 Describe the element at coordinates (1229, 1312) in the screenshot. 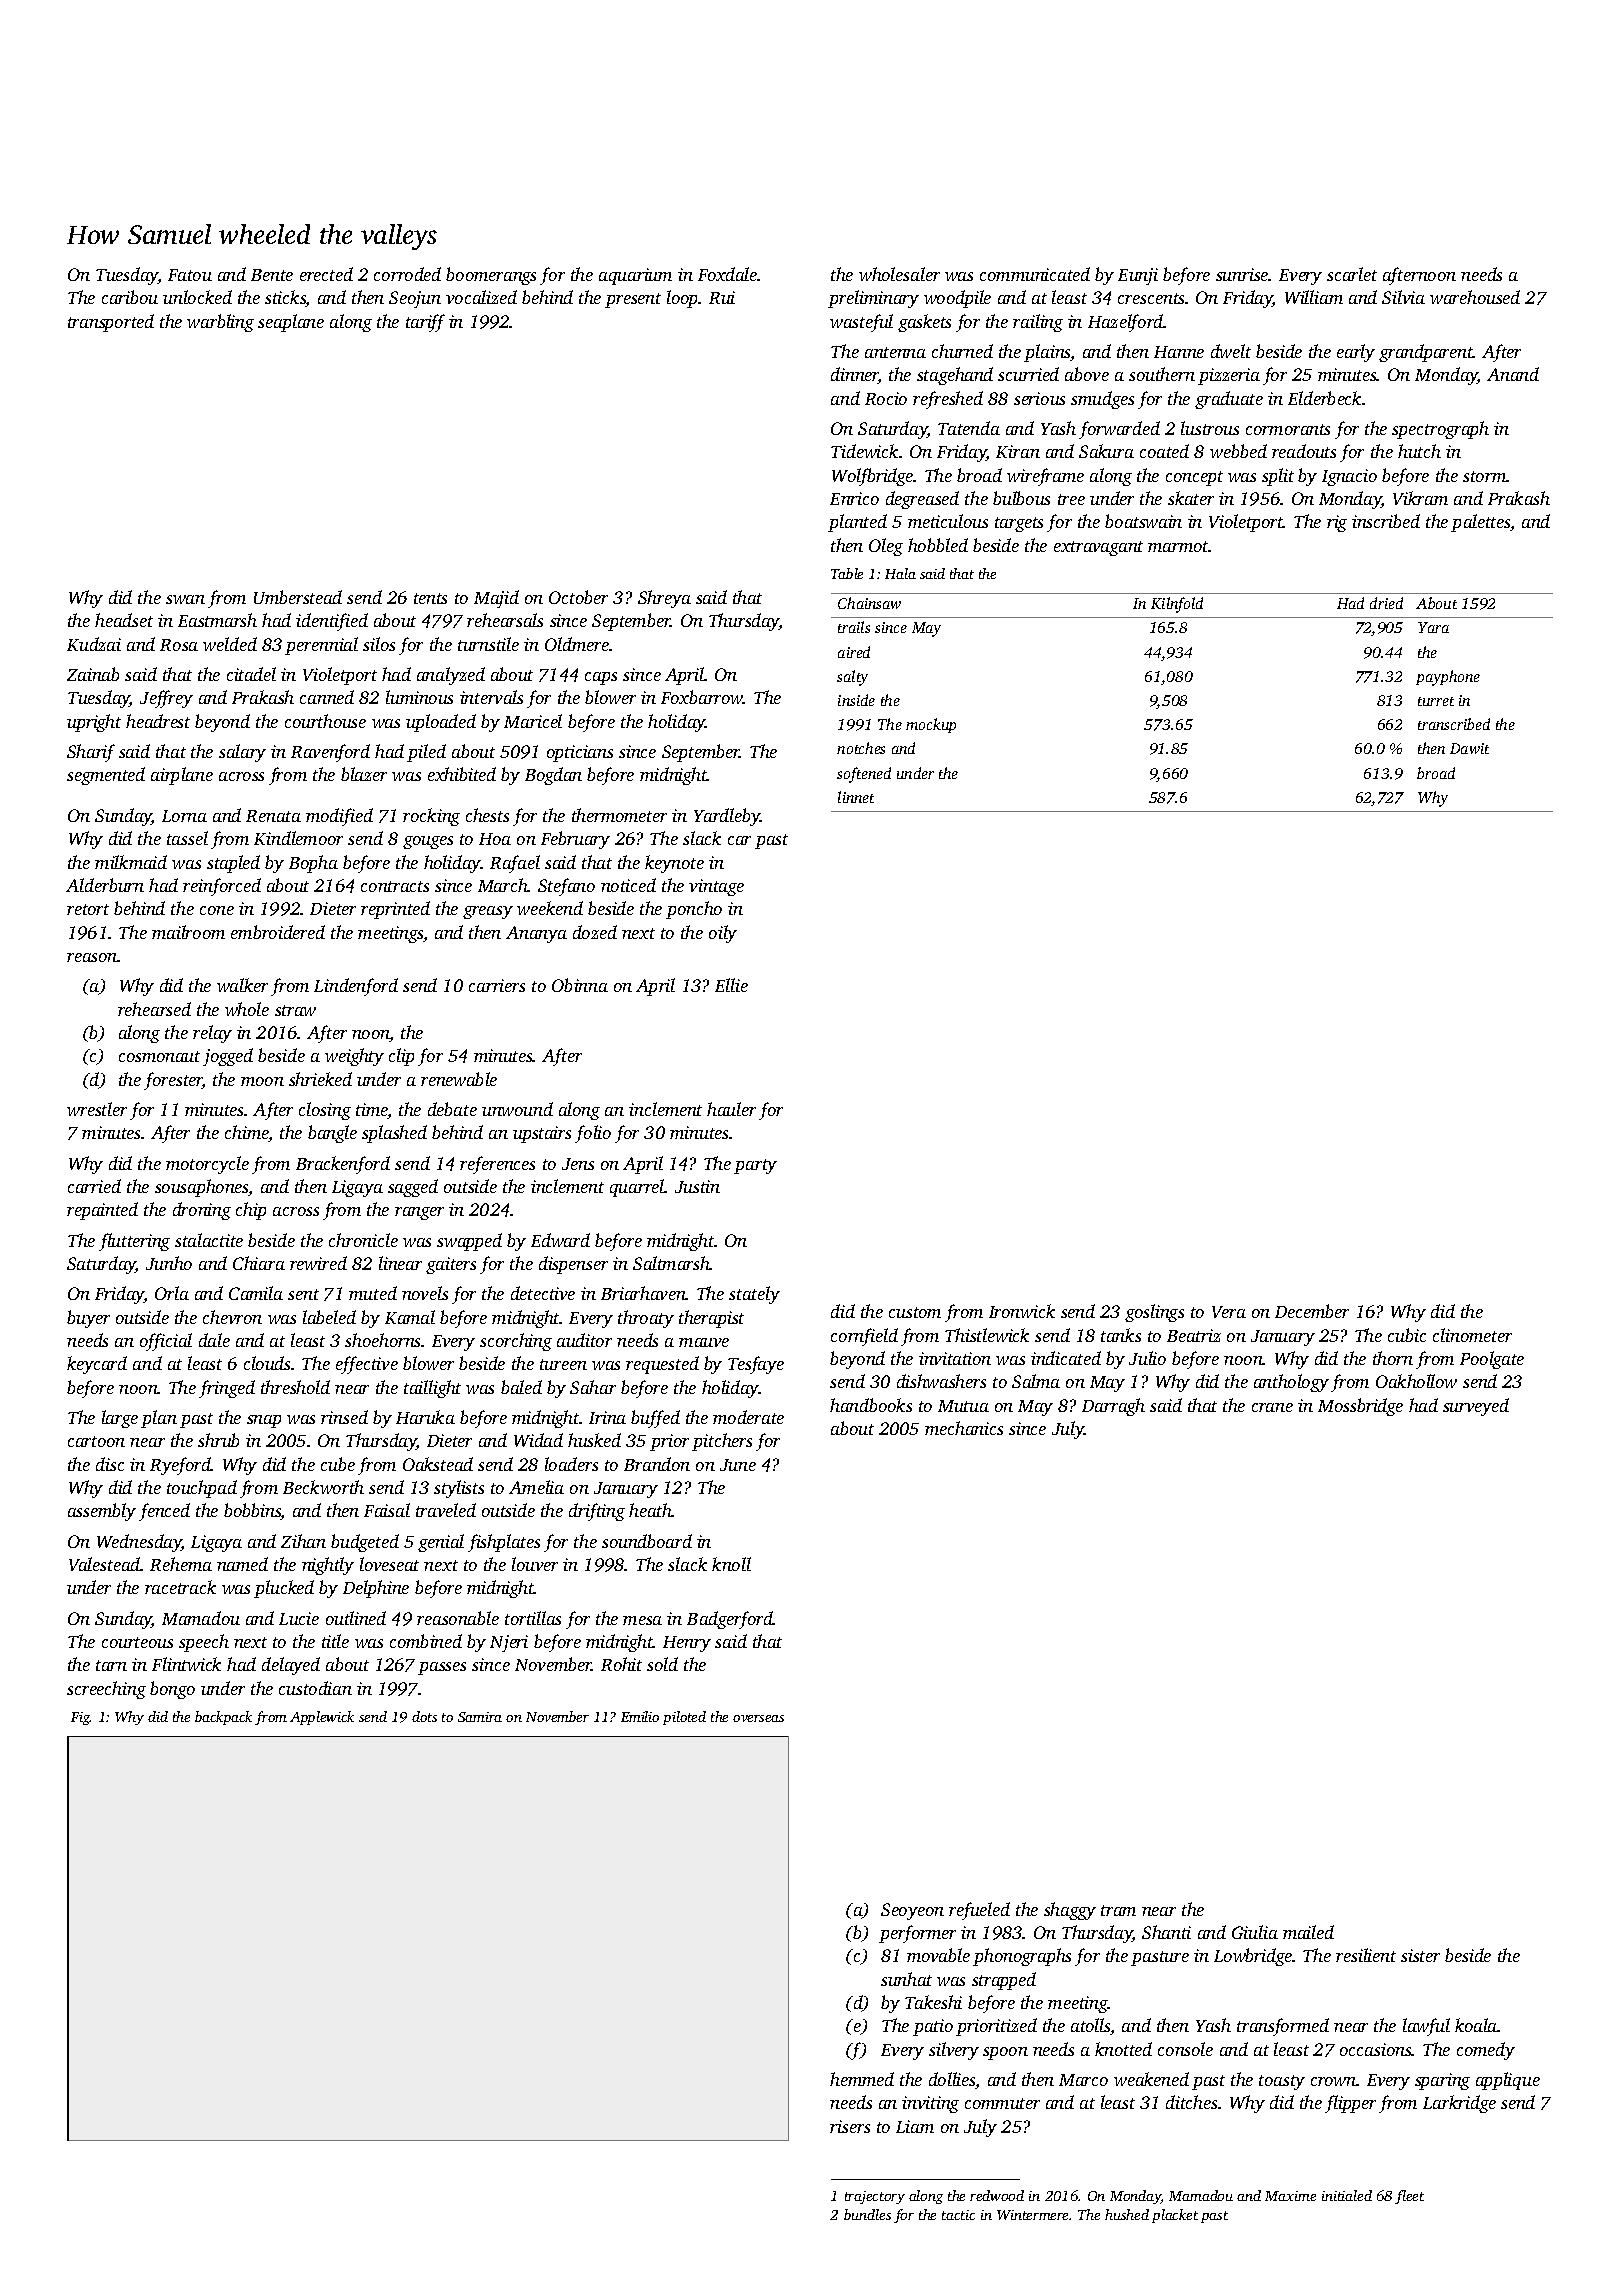

I see `Vera` at that location.
